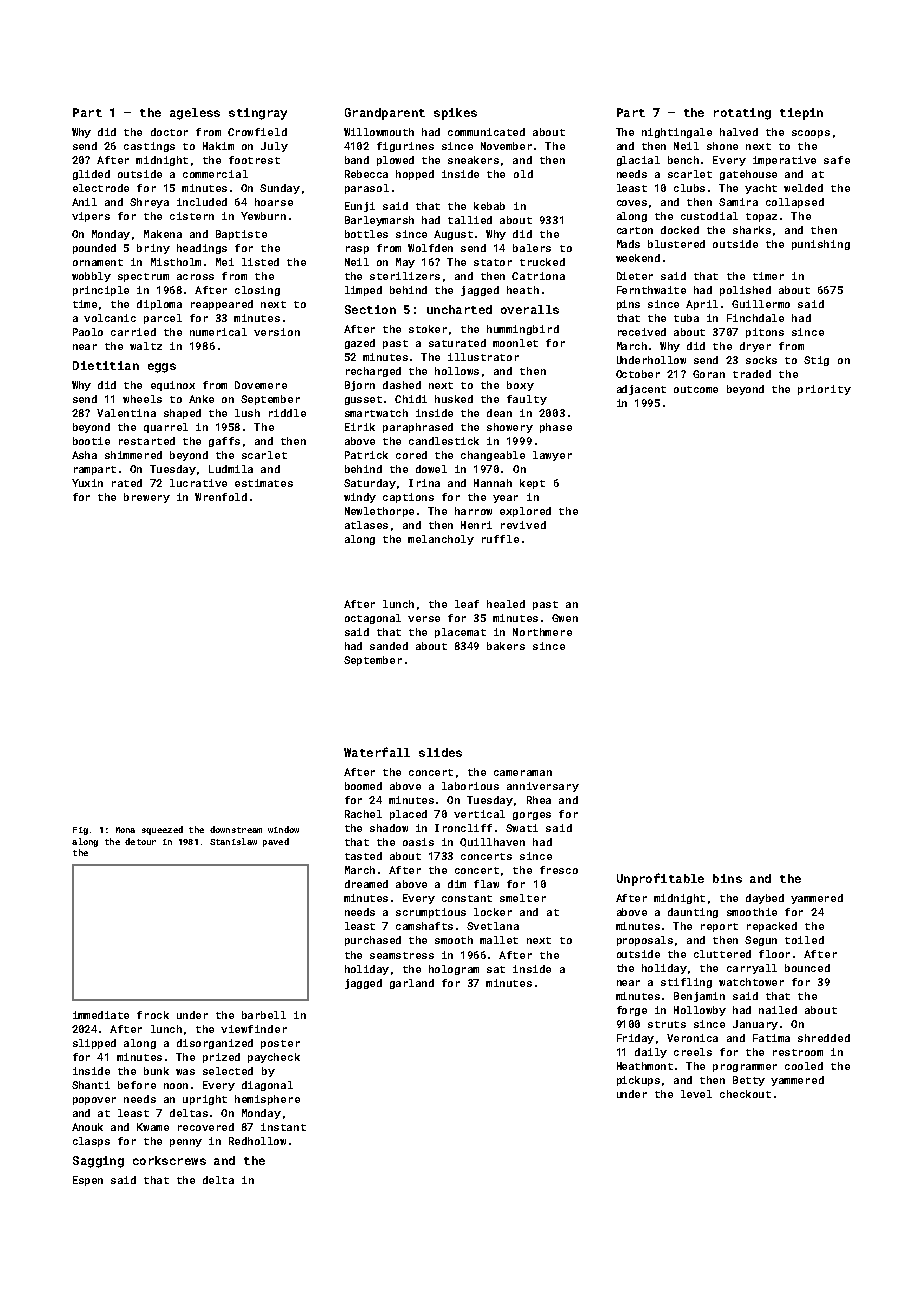 Image resolution: width=924 pixels, height=1308 pixels. Describe the element at coordinates (366, 884) in the screenshot. I see `dreamed` at that location.
